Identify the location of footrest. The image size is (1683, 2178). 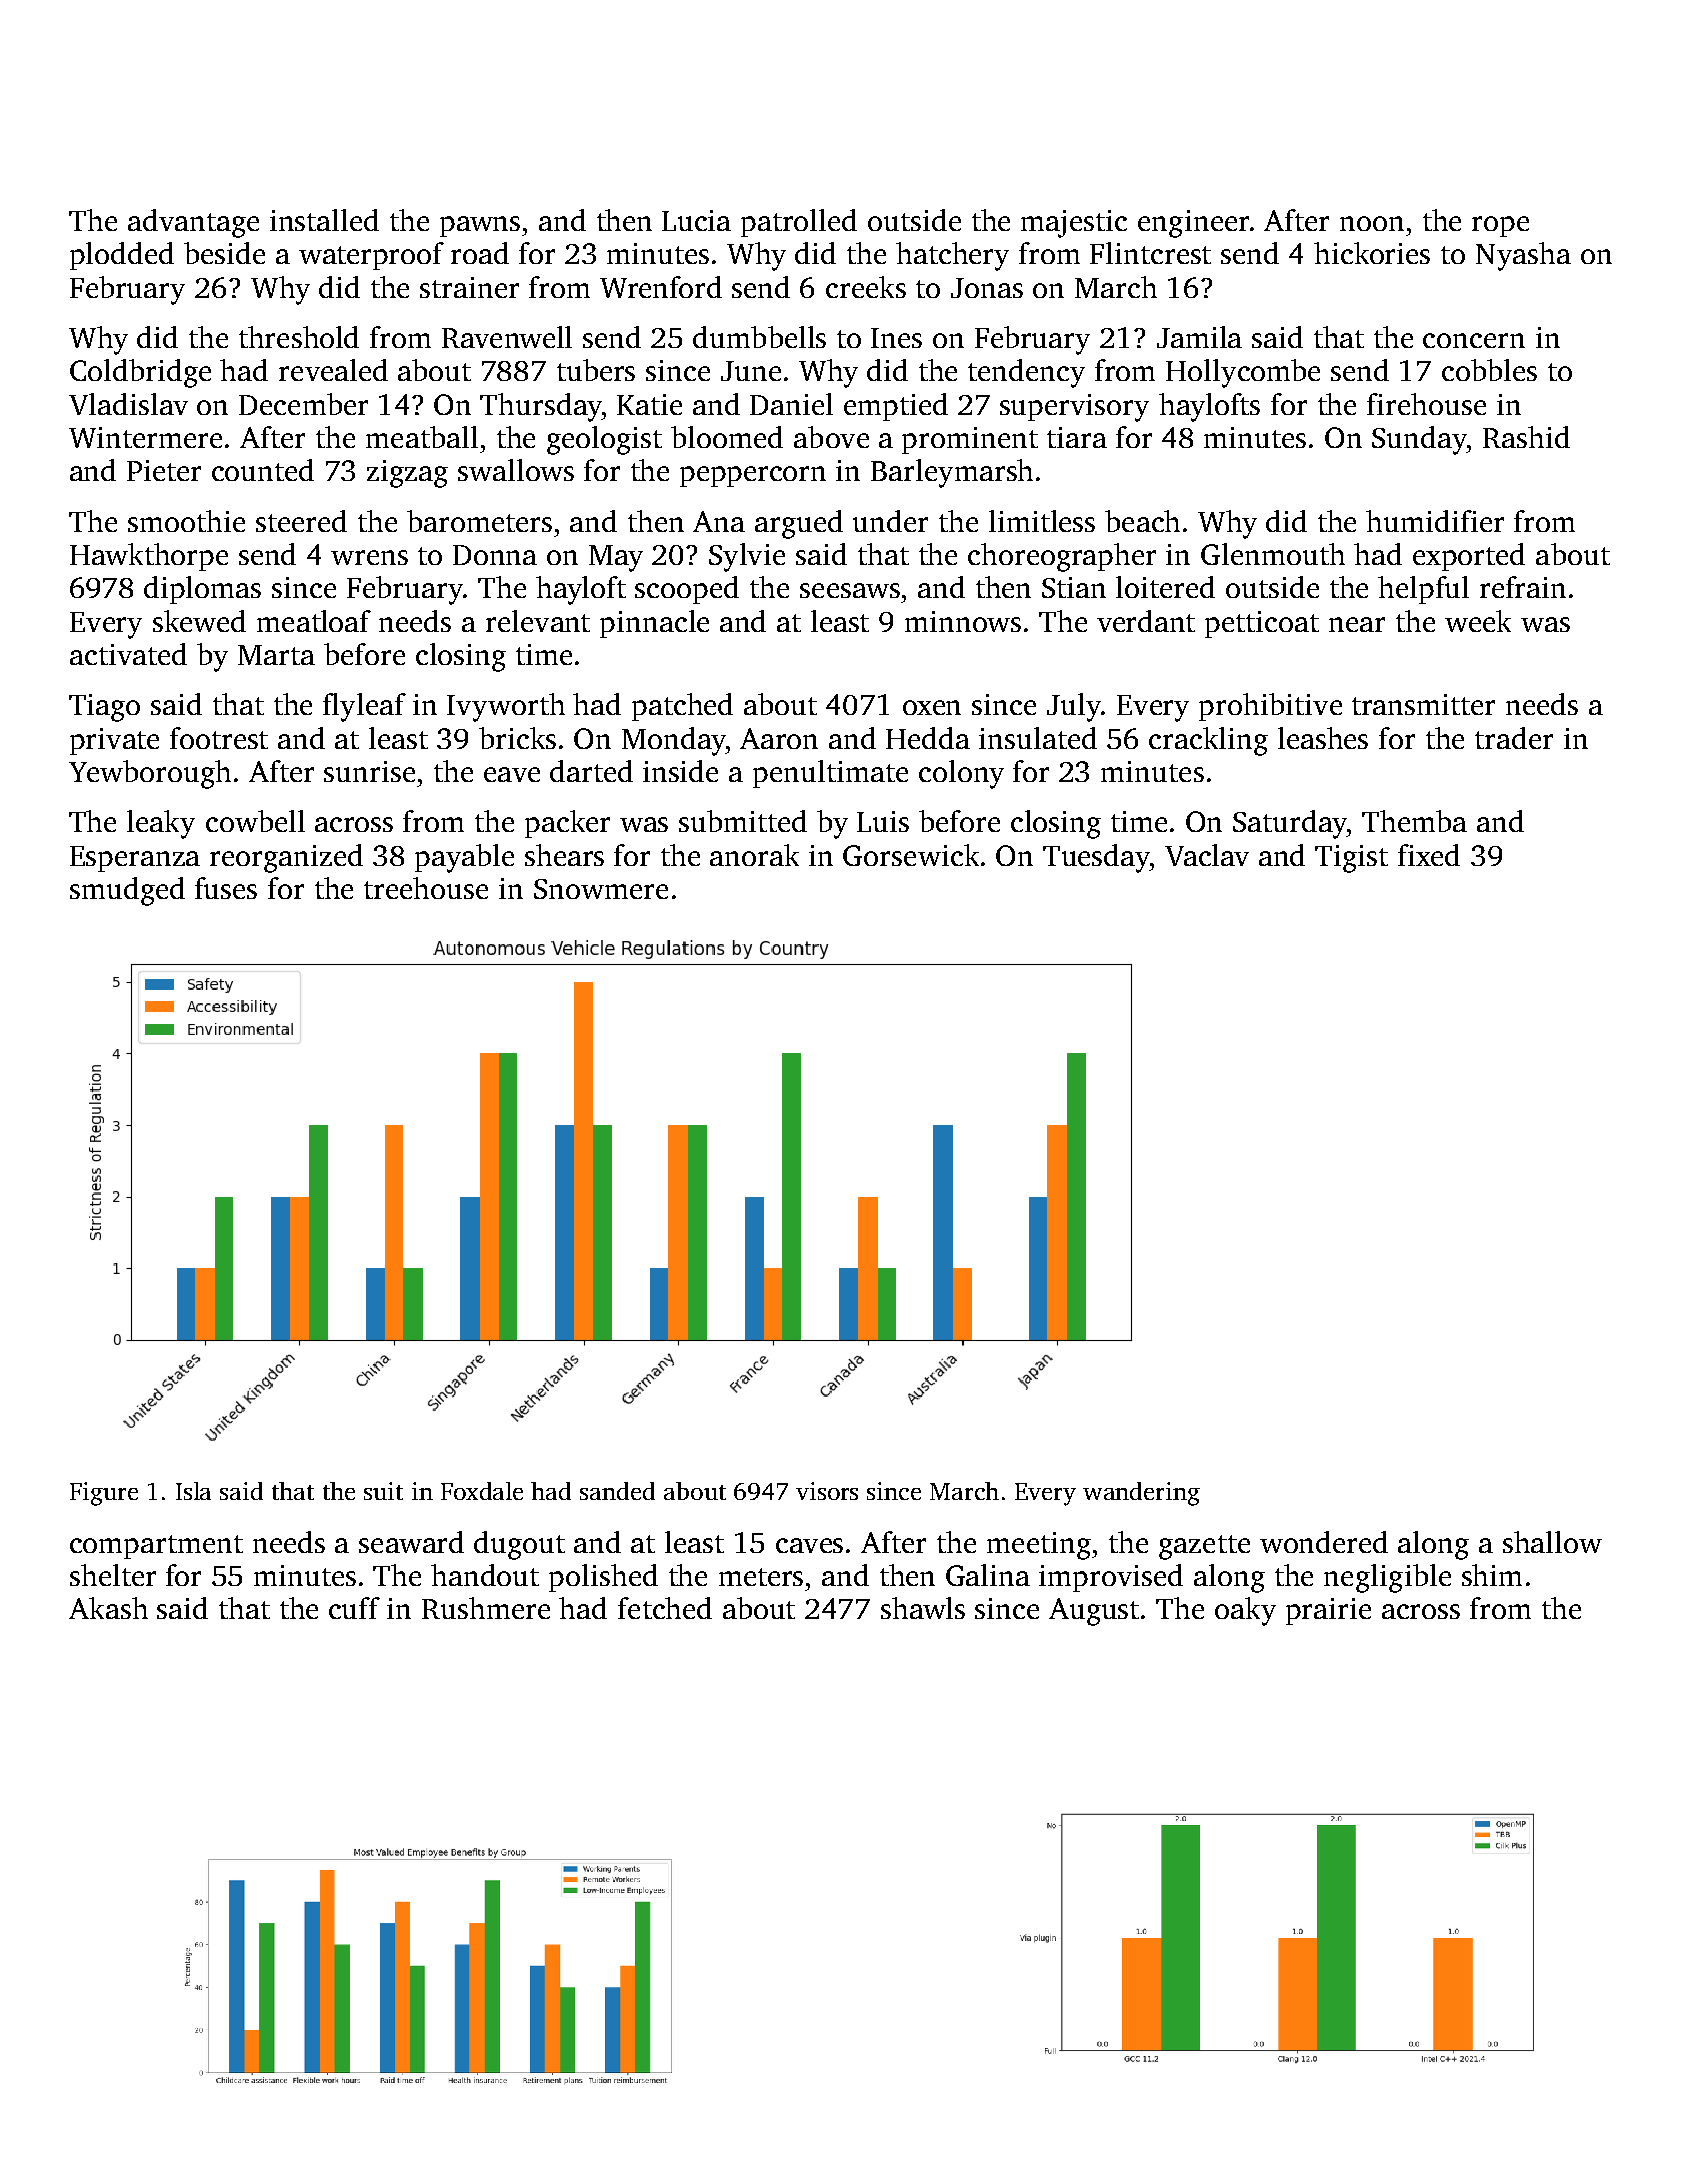
(219, 738).
